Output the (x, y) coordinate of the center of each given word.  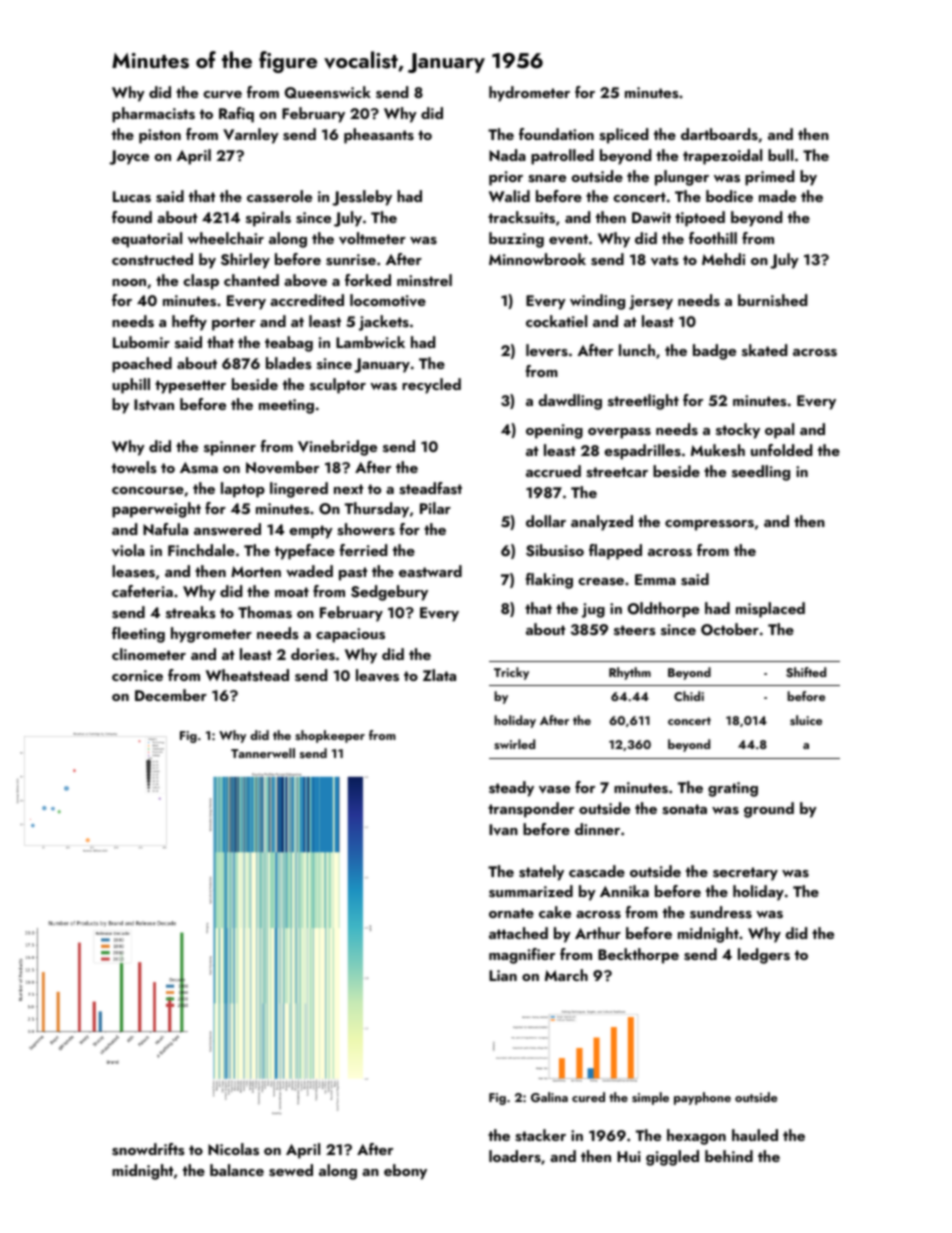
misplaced (770, 610)
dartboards (719, 134)
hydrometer (529, 94)
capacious (350, 635)
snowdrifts (148, 1149)
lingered (299, 490)
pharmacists (153, 115)
